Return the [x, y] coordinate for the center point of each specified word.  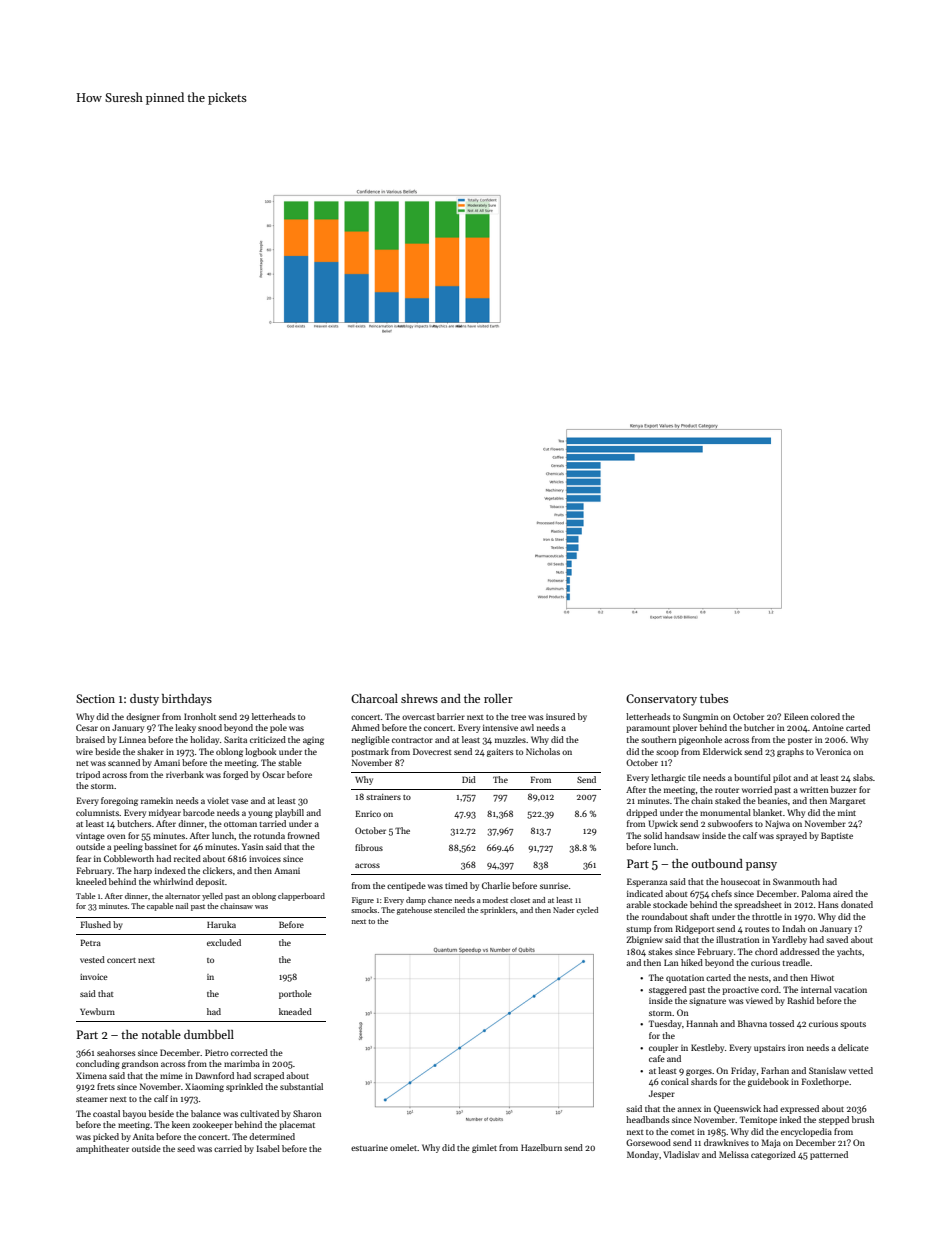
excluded [224, 942]
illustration [737, 939]
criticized [268, 739]
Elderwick [722, 751]
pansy [761, 866]
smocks [364, 910]
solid [653, 835]
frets [106, 1086]
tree [518, 717]
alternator [182, 896]
